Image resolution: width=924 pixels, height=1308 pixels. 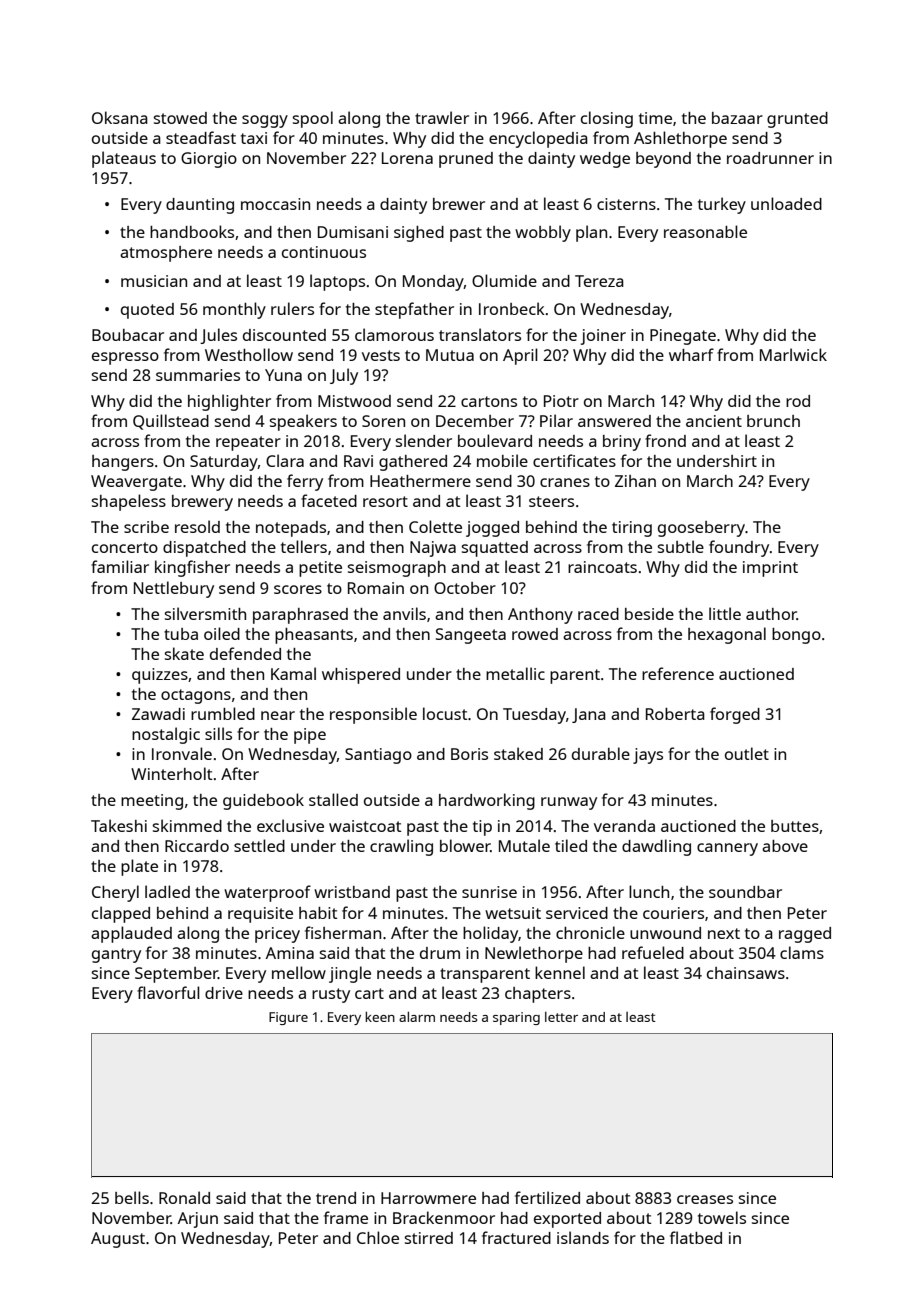 What do you see at coordinates (304, 546) in the page?
I see `tellers` at bounding box center [304, 546].
